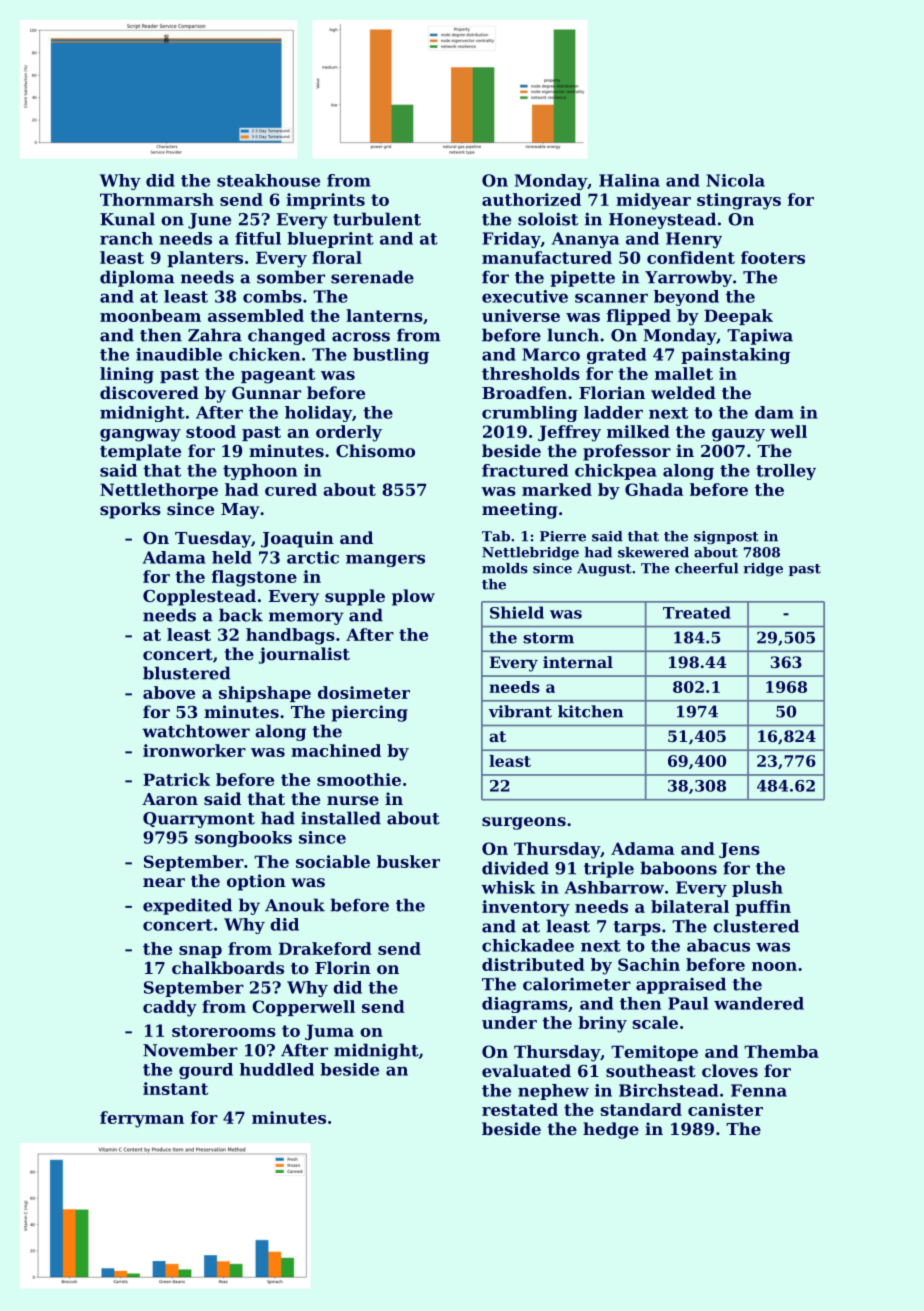  I want to click on Kunal, so click(127, 219).
